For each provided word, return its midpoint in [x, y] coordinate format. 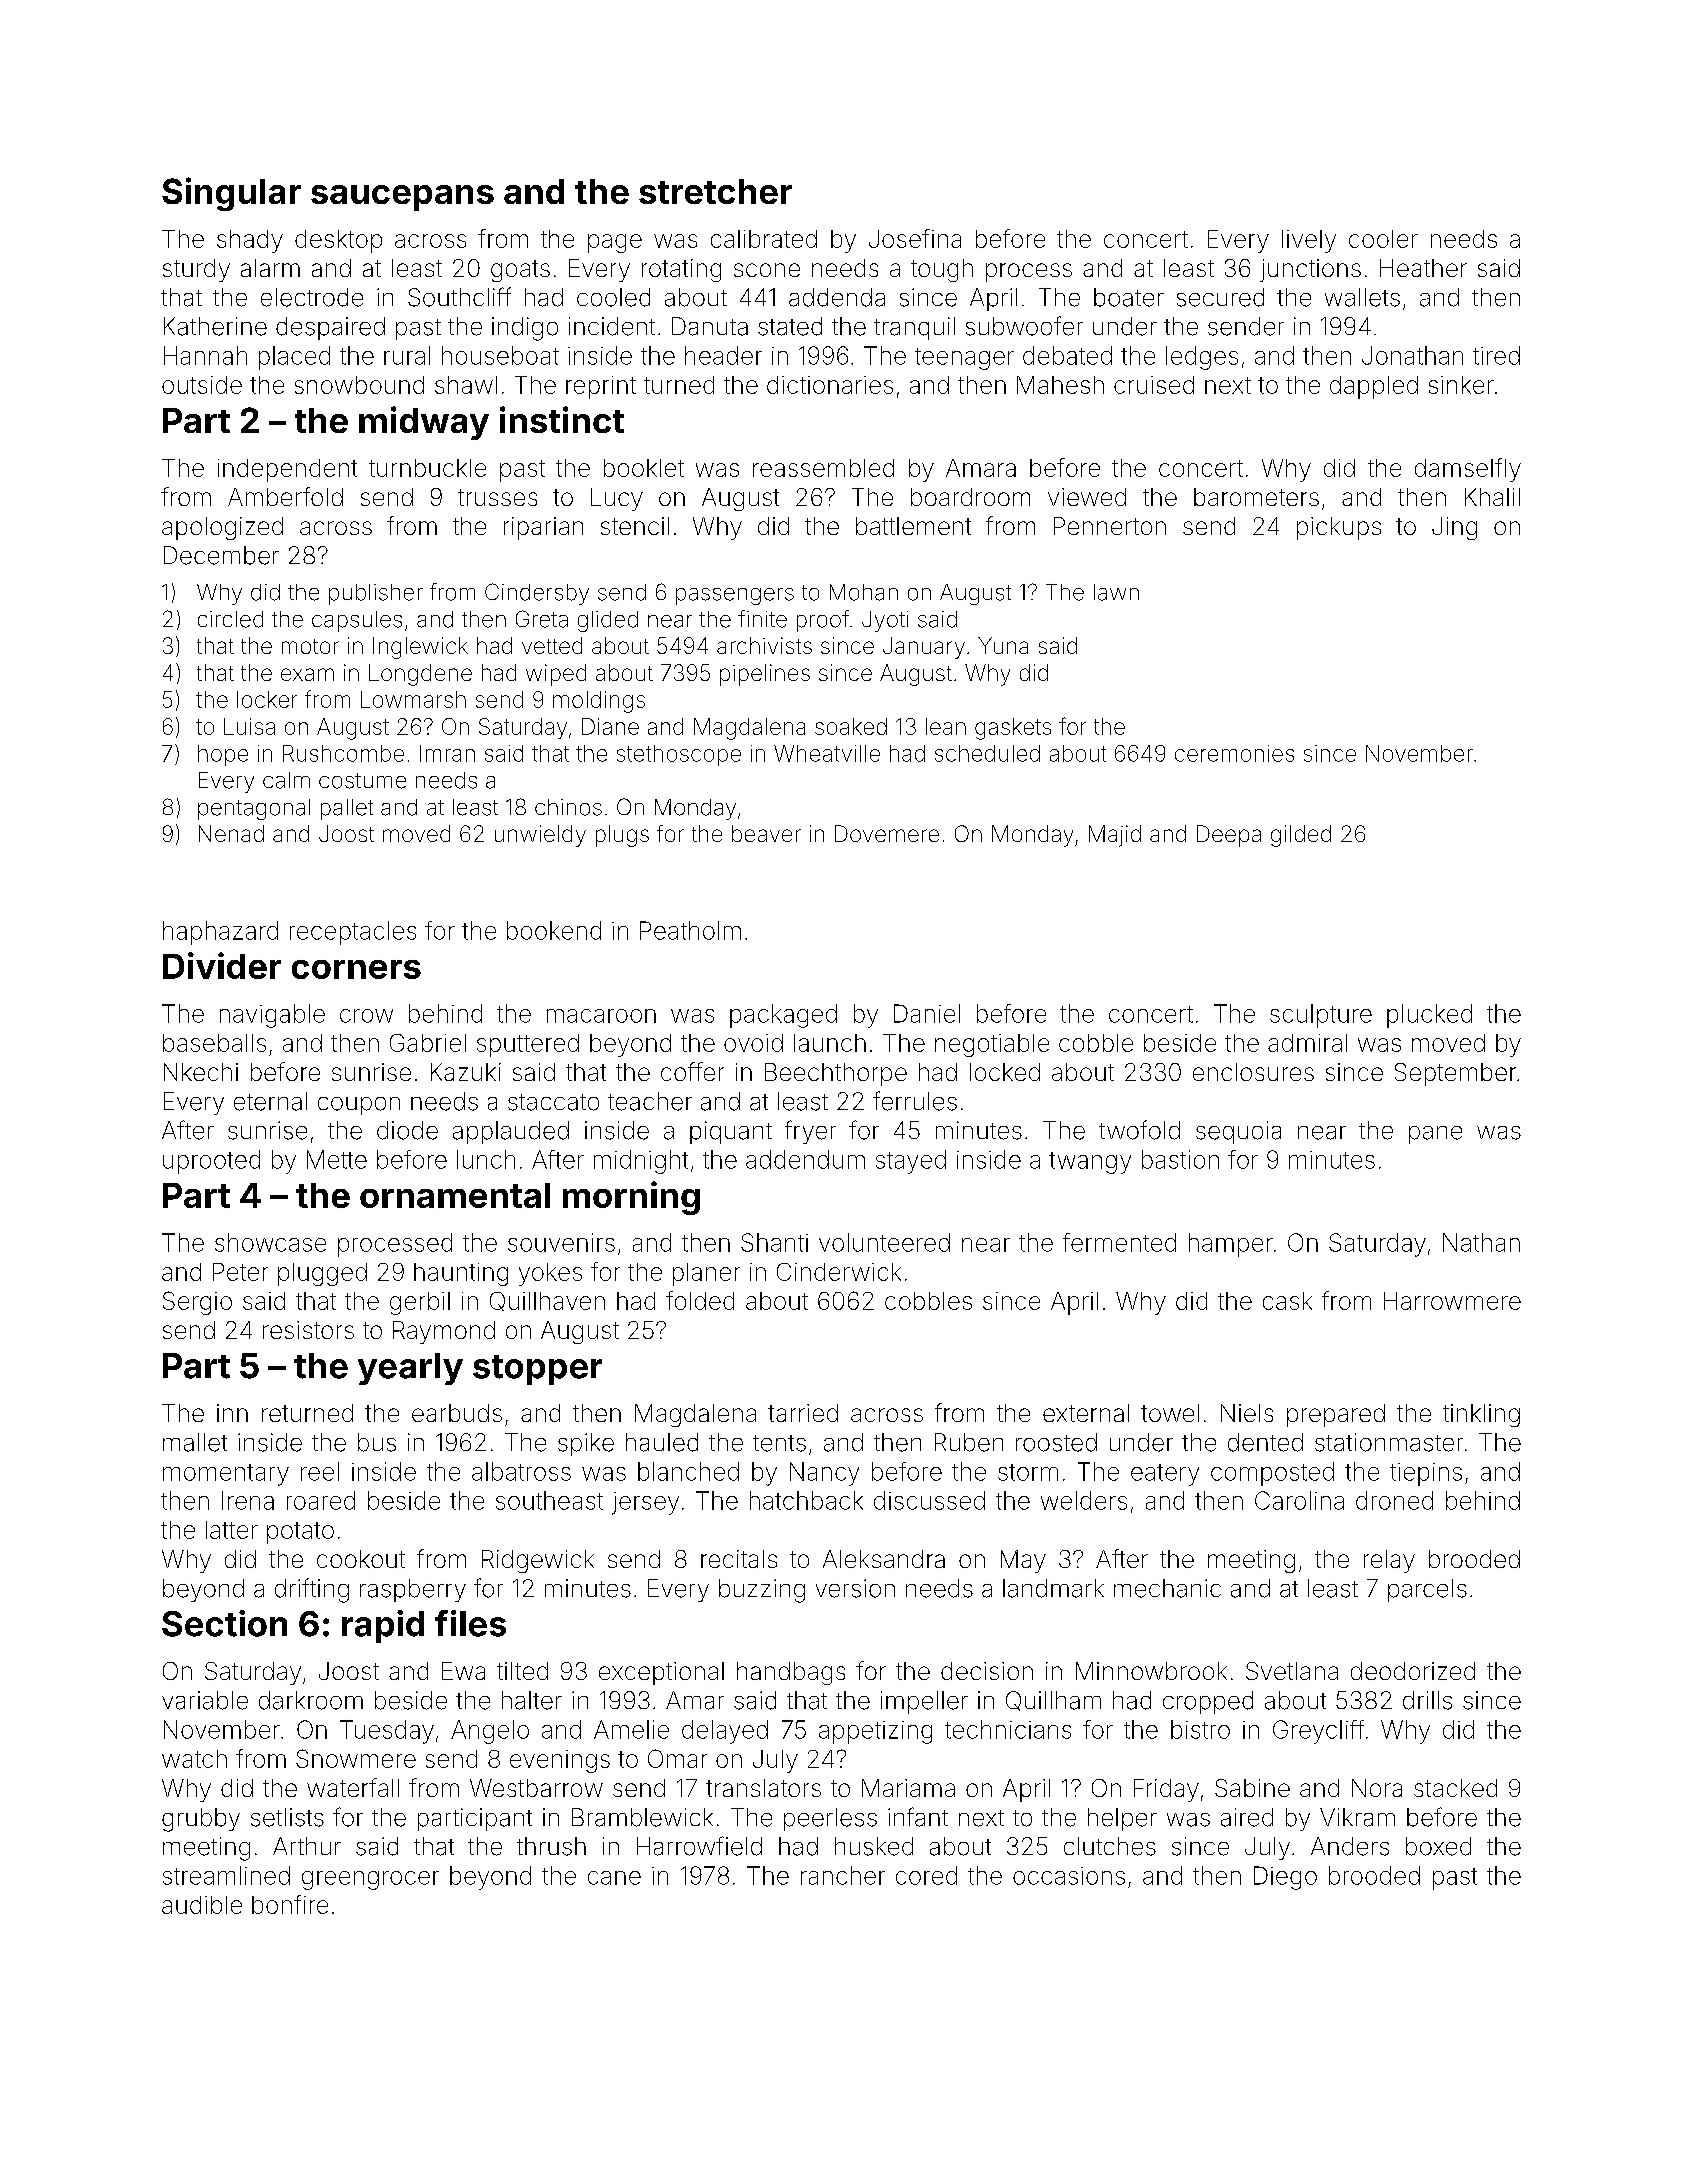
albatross [521, 1471]
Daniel [927, 1013]
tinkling [1481, 1415]
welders [1084, 1500]
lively [1309, 241]
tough [942, 270]
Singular [231, 194]
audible [202, 1905]
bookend [554, 930]
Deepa [1229, 836]
